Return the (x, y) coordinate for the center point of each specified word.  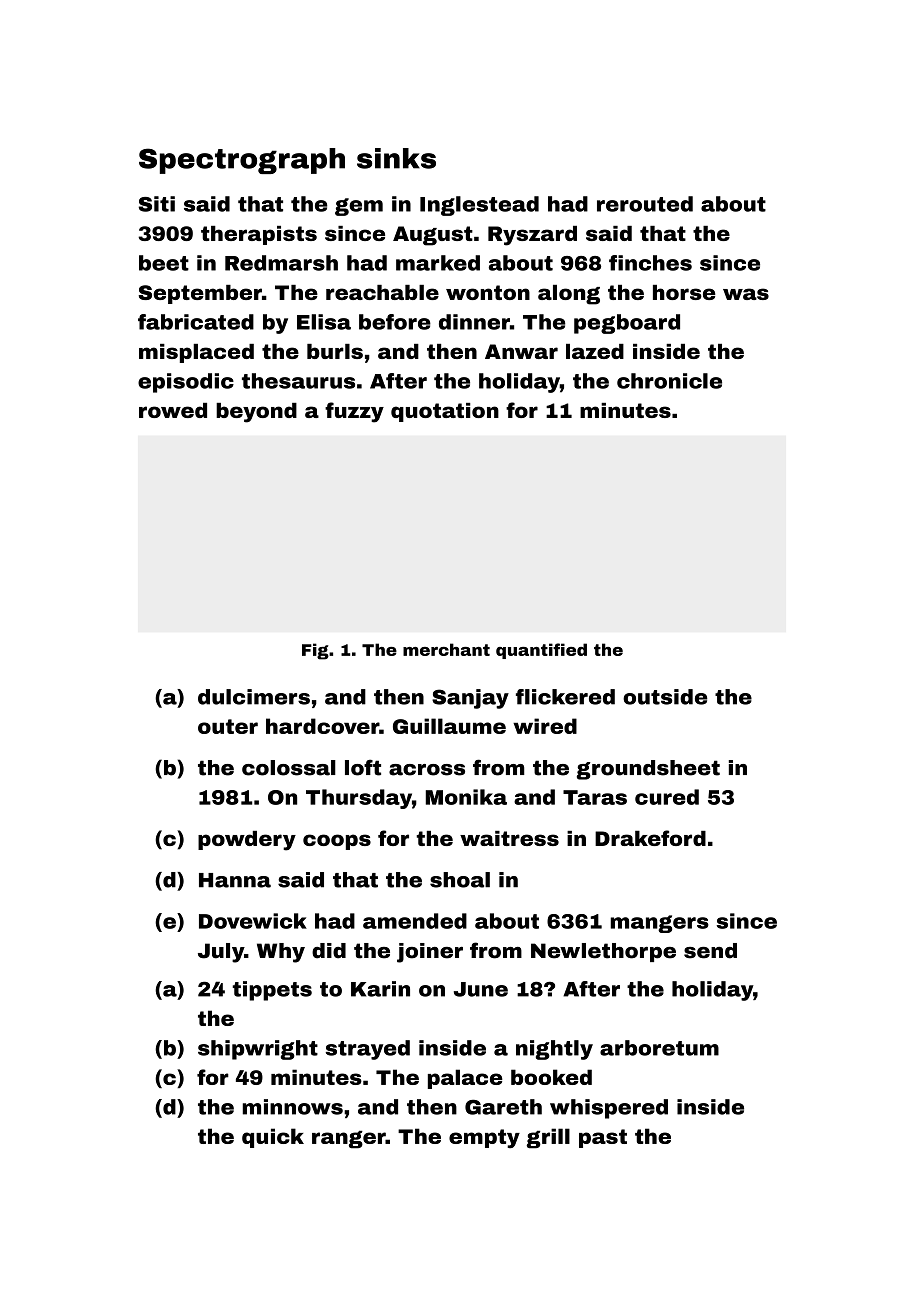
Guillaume (449, 726)
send (710, 951)
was (746, 294)
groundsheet (648, 770)
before (395, 322)
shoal (460, 880)
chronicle (669, 381)
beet (164, 263)
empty (484, 1139)
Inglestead (479, 206)
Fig (315, 651)
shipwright (258, 1050)
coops (337, 842)
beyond (256, 413)
